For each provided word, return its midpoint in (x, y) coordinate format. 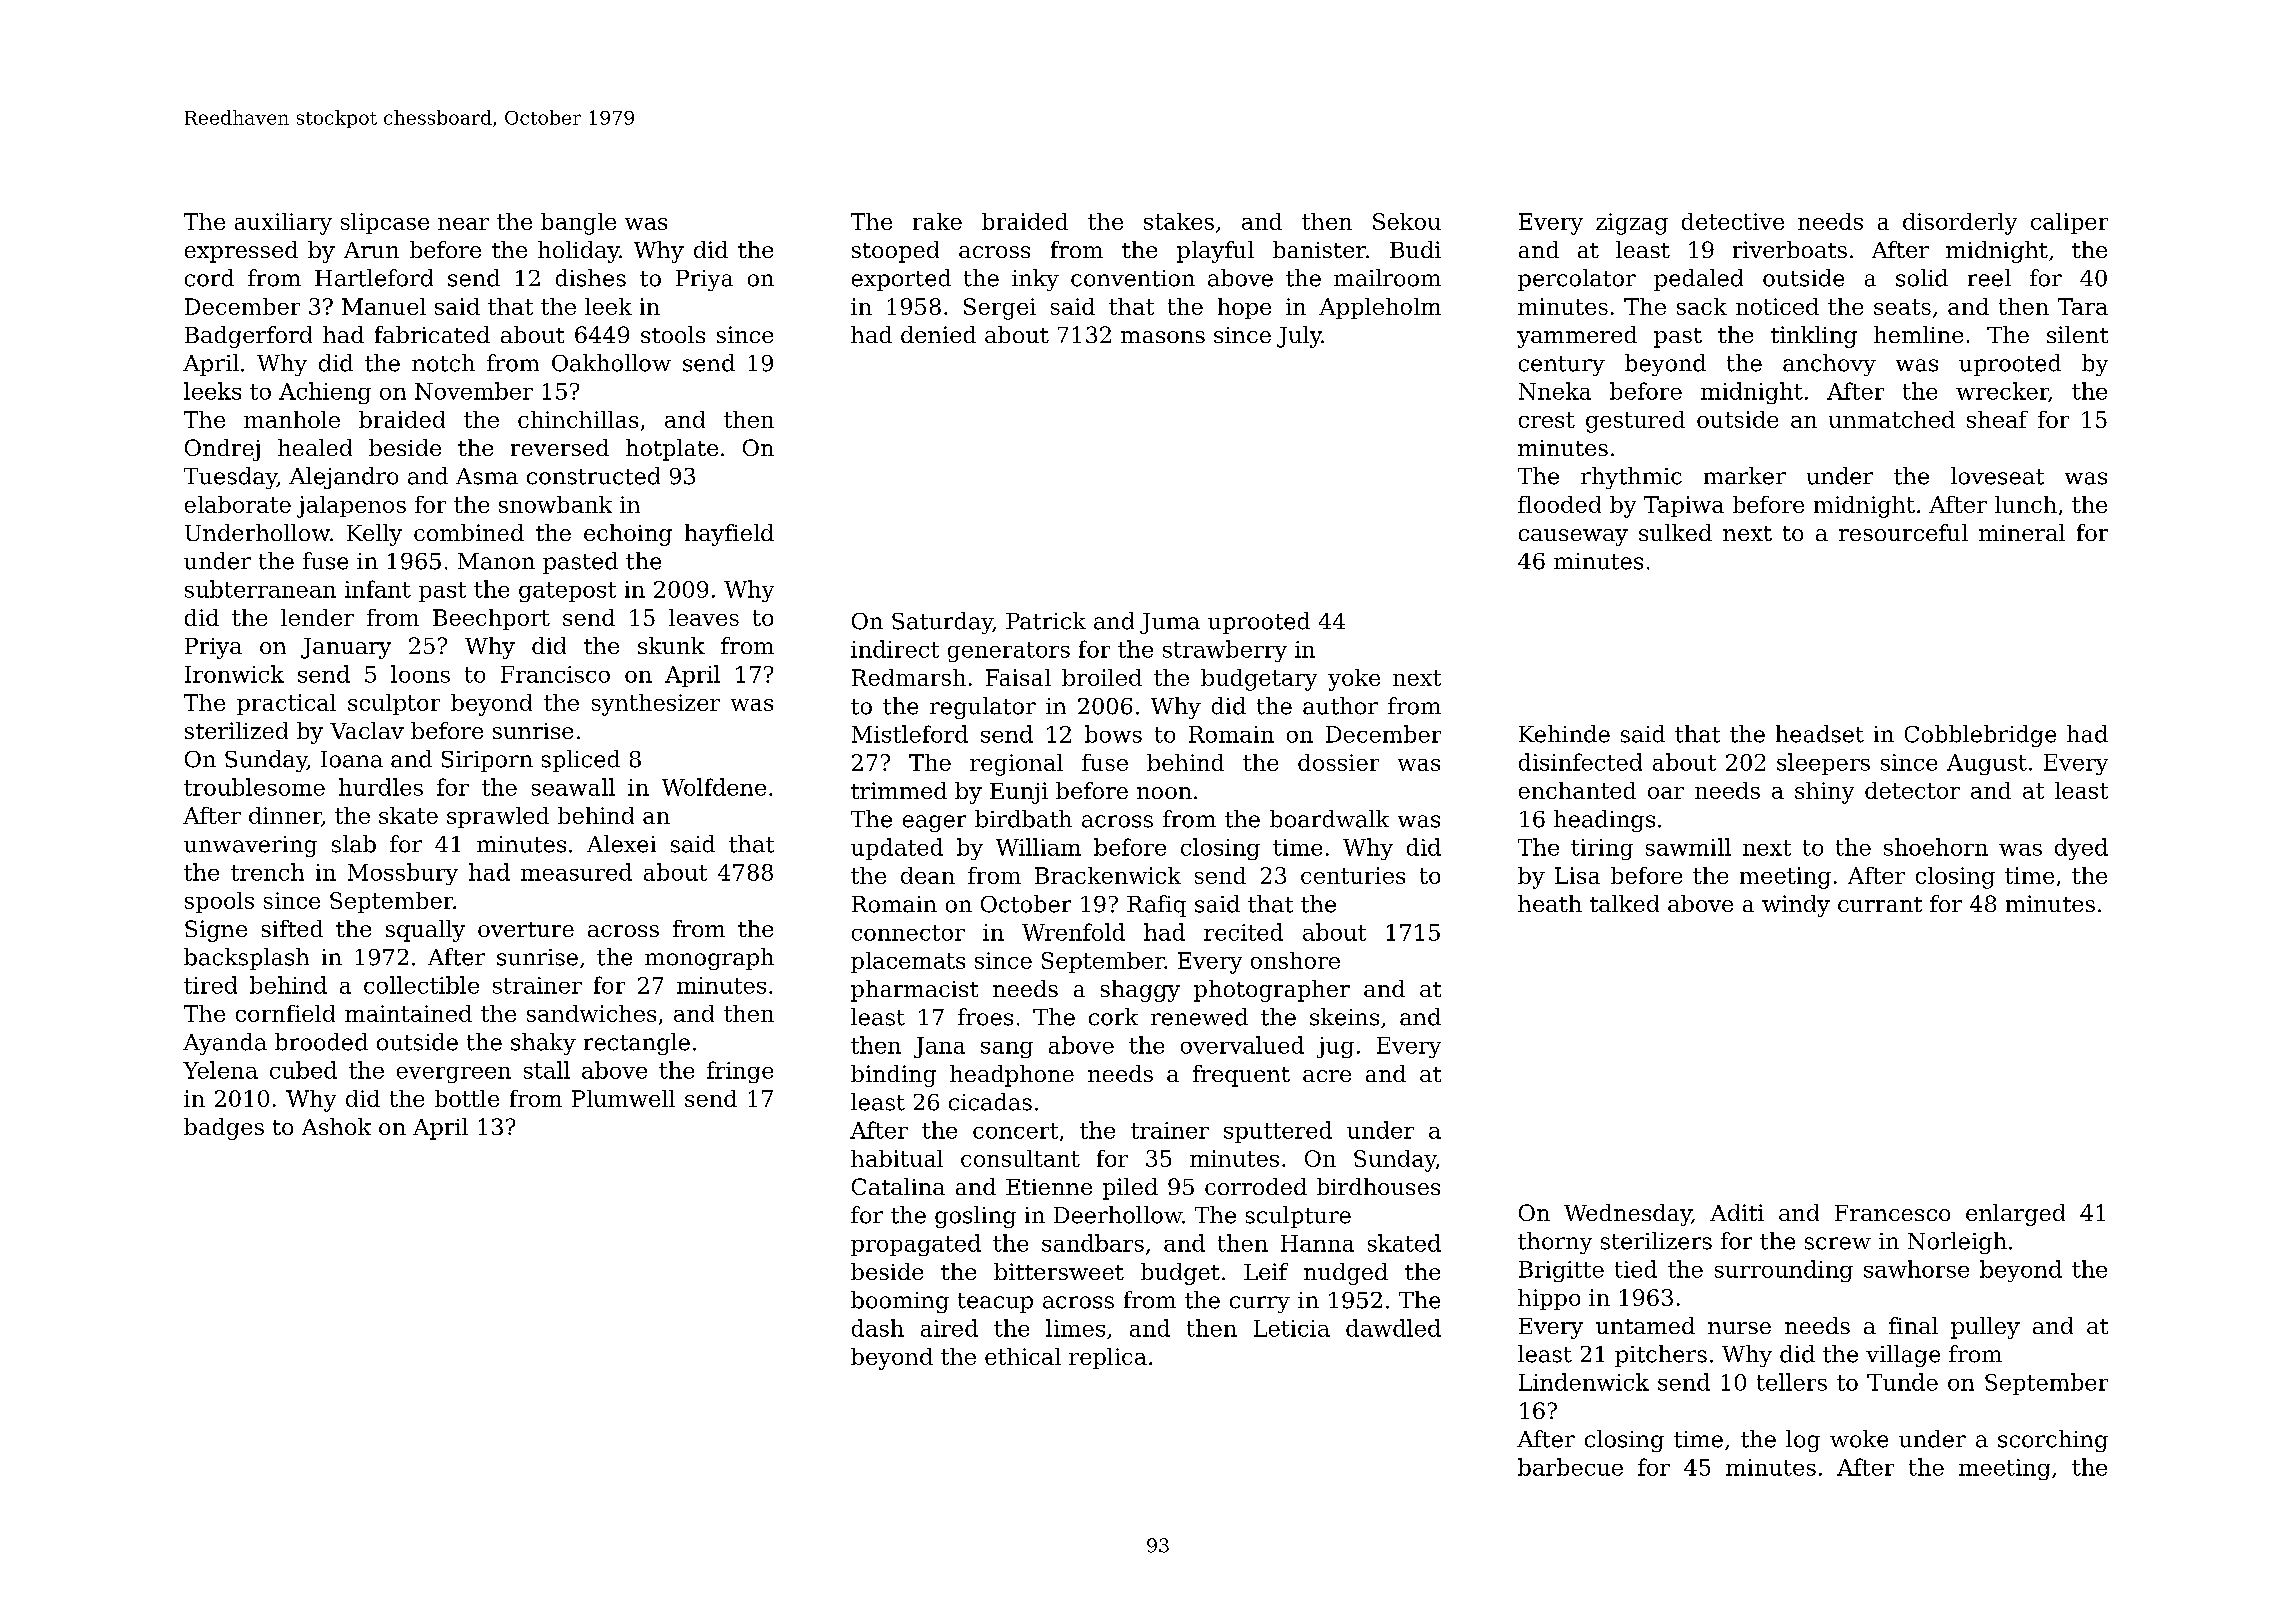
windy (1796, 906)
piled (1130, 1189)
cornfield (285, 1013)
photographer (1272, 991)
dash (878, 1328)
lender (317, 617)
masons (1163, 337)
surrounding (1784, 1271)
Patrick (1046, 621)
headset (1820, 734)
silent (2077, 334)
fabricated (432, 334)
